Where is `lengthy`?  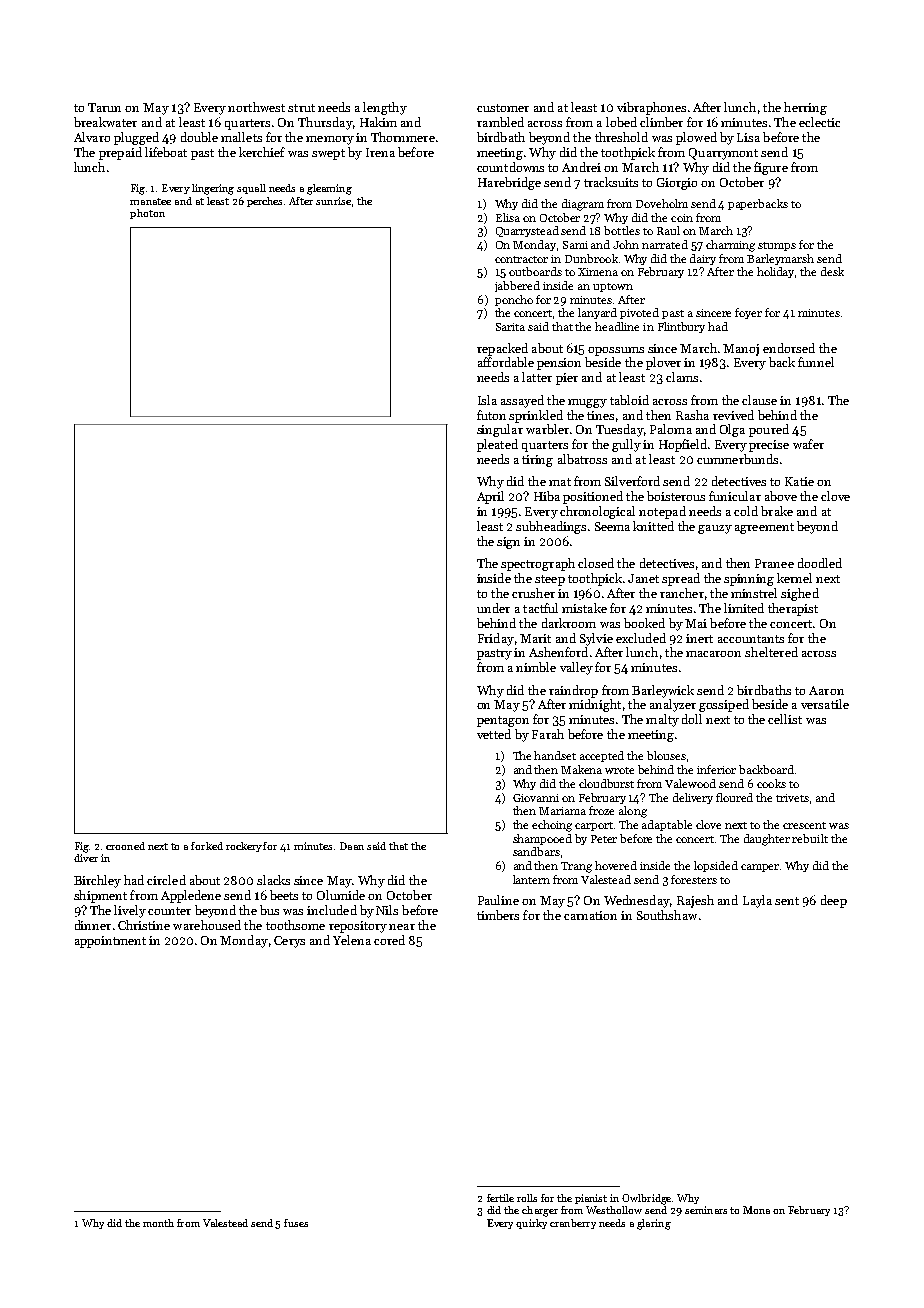
lengthy is located at coordinates (385, 108).
